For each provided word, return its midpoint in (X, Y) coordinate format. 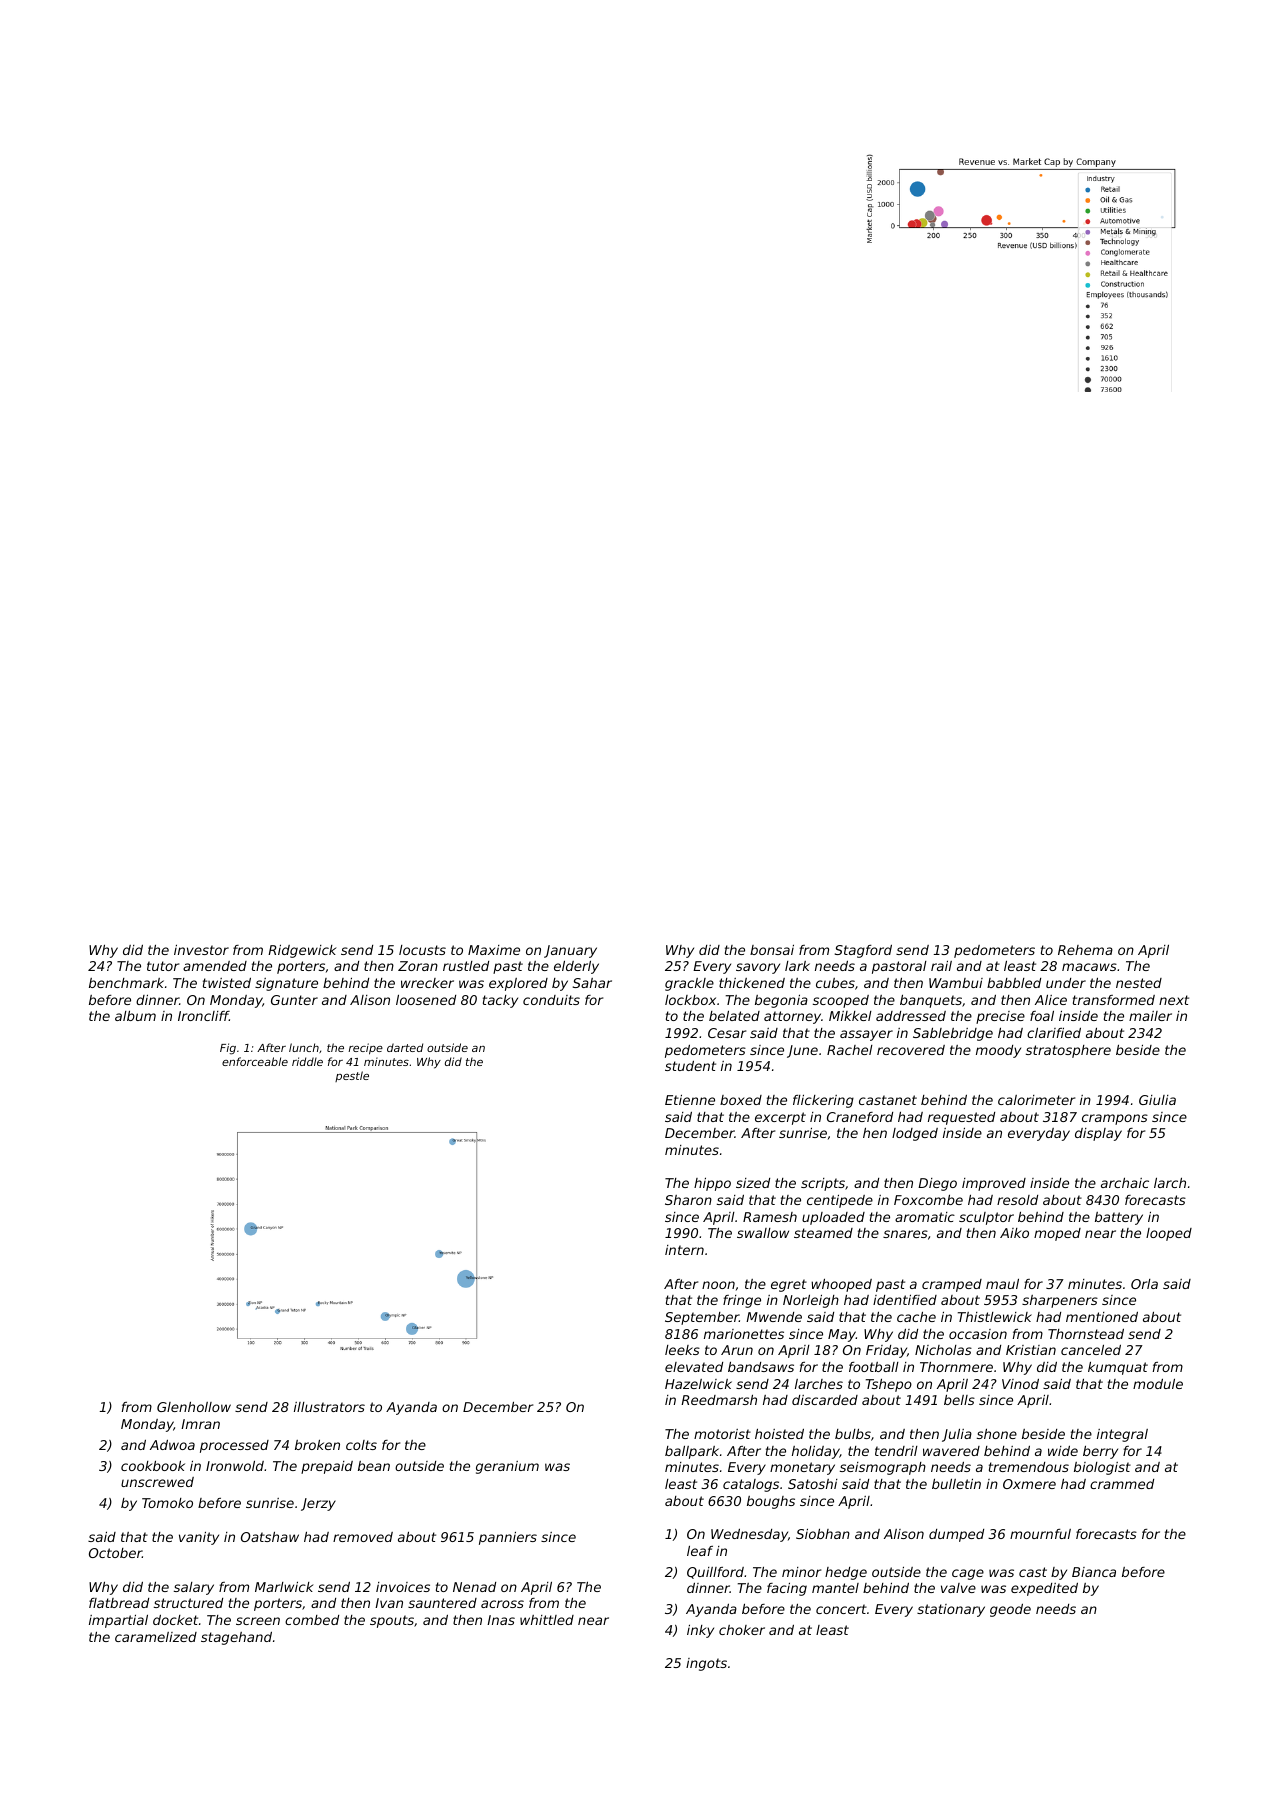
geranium (507, 1467)
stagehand (236, 1638)
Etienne (690, 1100)
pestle (352, 1076)
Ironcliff (203, 1016)
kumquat (1118, 1368)
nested (1139, 983)
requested (961, 1118)
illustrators (329, 1407)
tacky (500, 1001)
